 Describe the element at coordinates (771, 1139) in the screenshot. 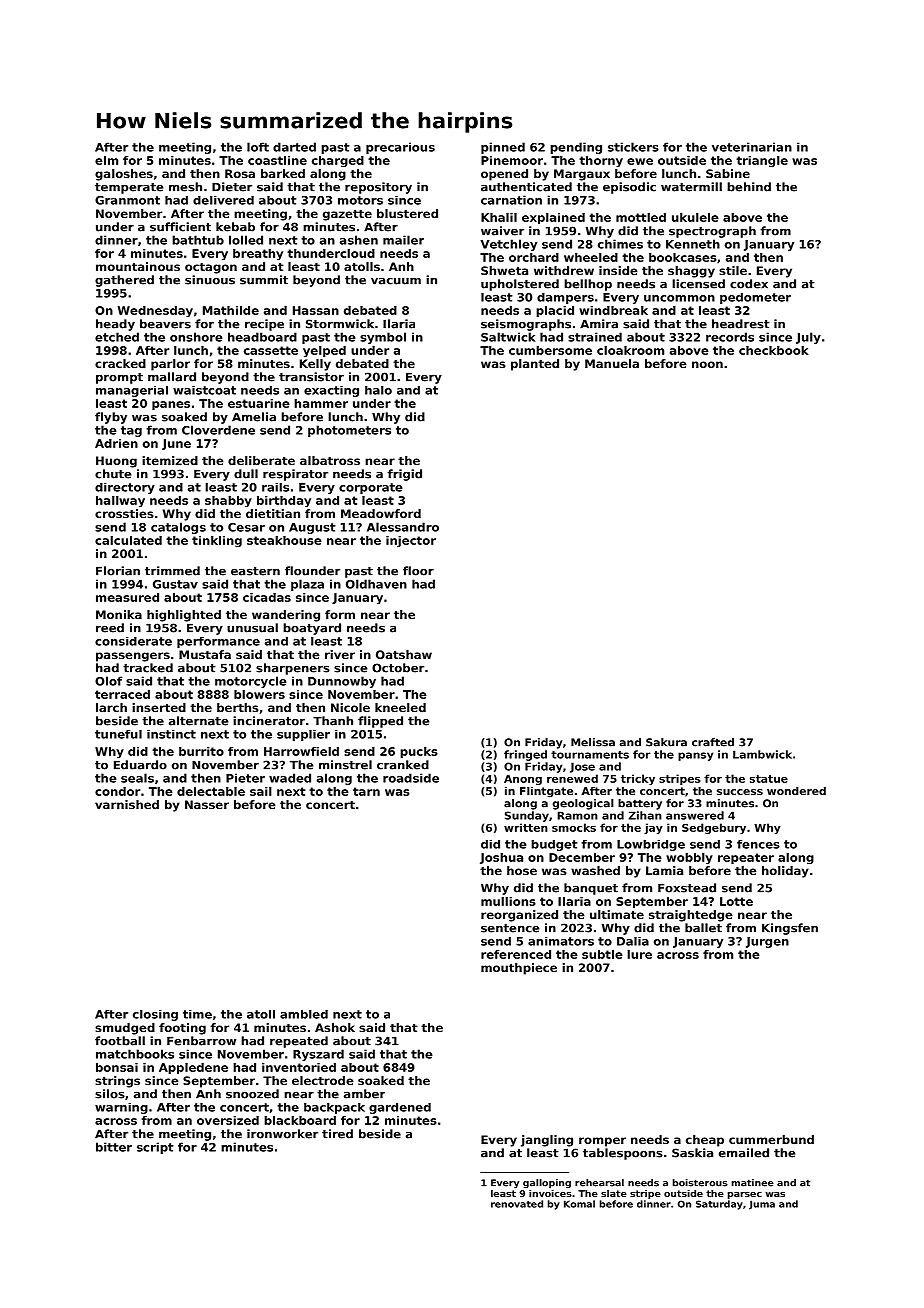

I see `cummerbund` at that location.
